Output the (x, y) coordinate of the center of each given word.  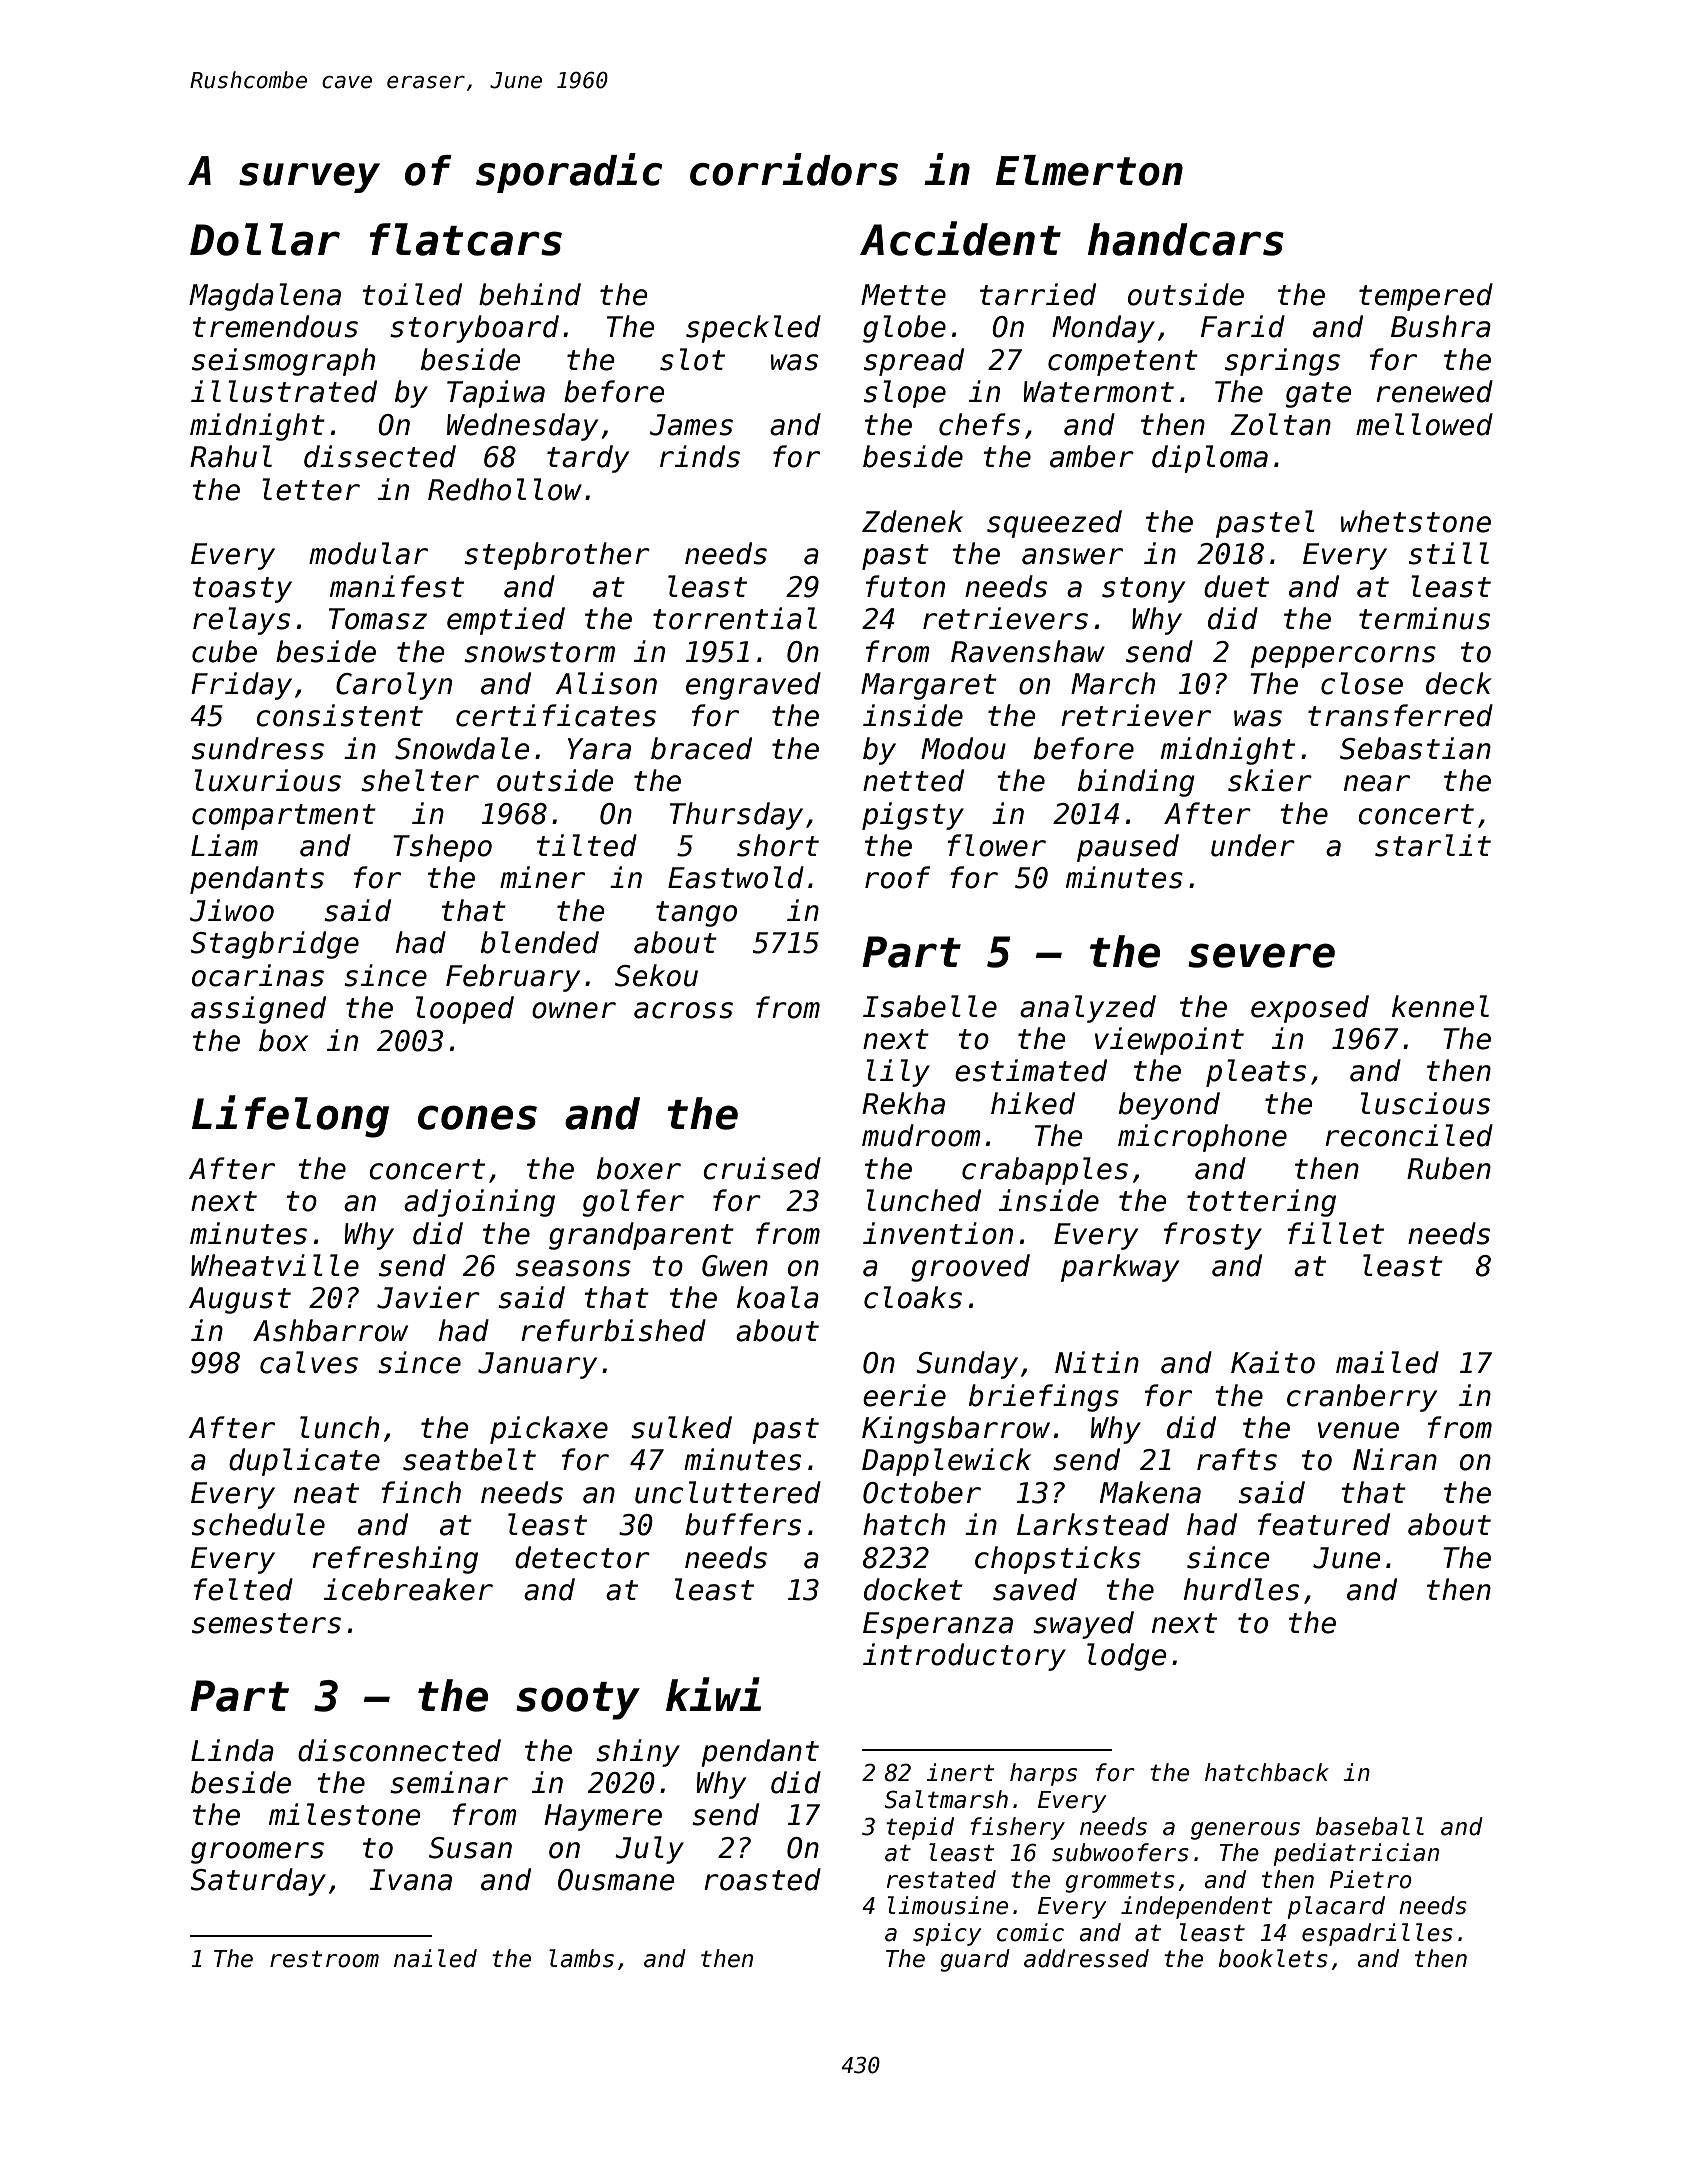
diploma (1210, 459)
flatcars (465, 239)
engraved (753, 686)
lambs (581, 1958)
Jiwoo (232, 910)
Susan (470, 1848)
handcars (1186, 239)
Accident (960, 238)
